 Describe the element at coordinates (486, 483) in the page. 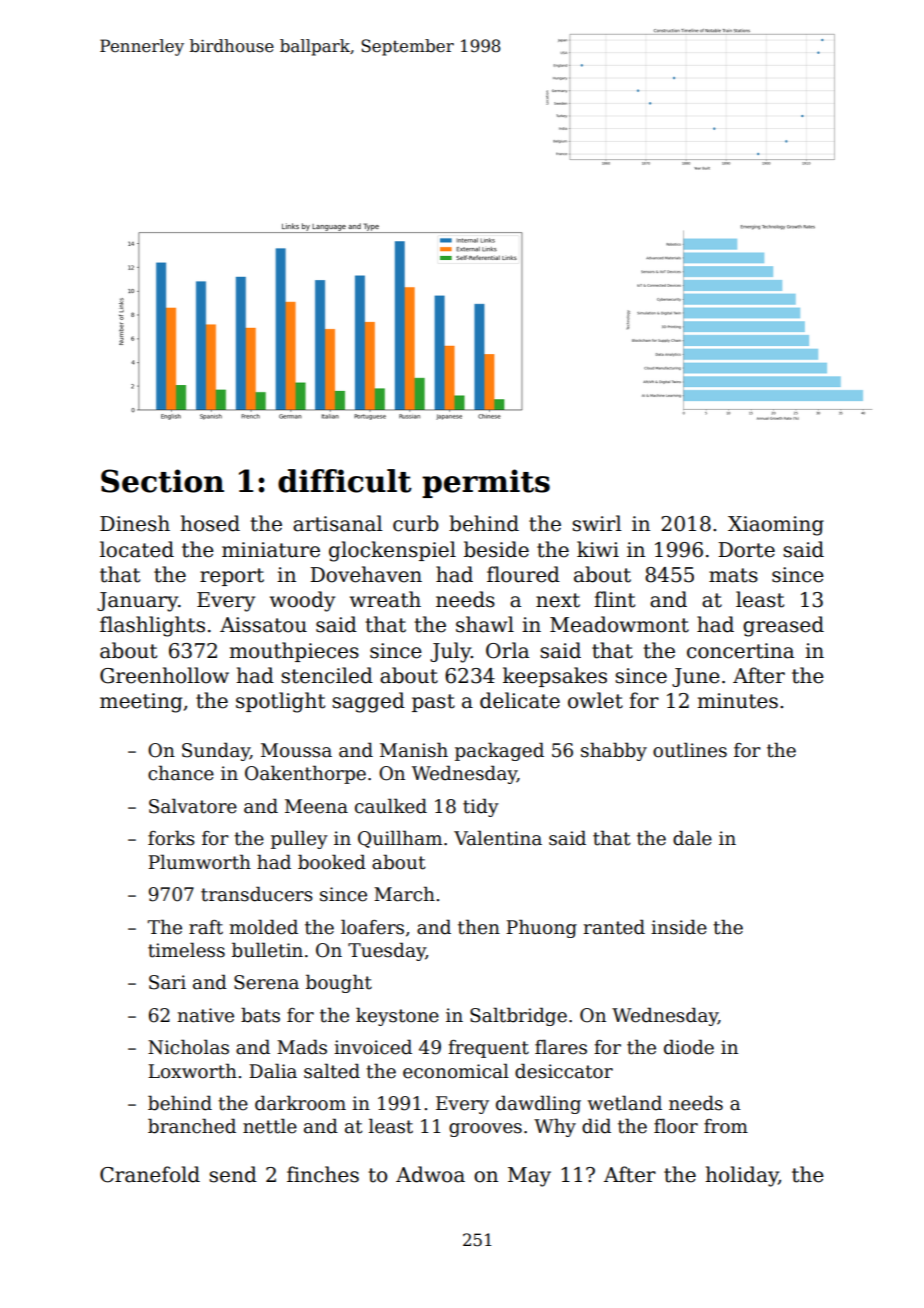

I see `permits` at that location.
